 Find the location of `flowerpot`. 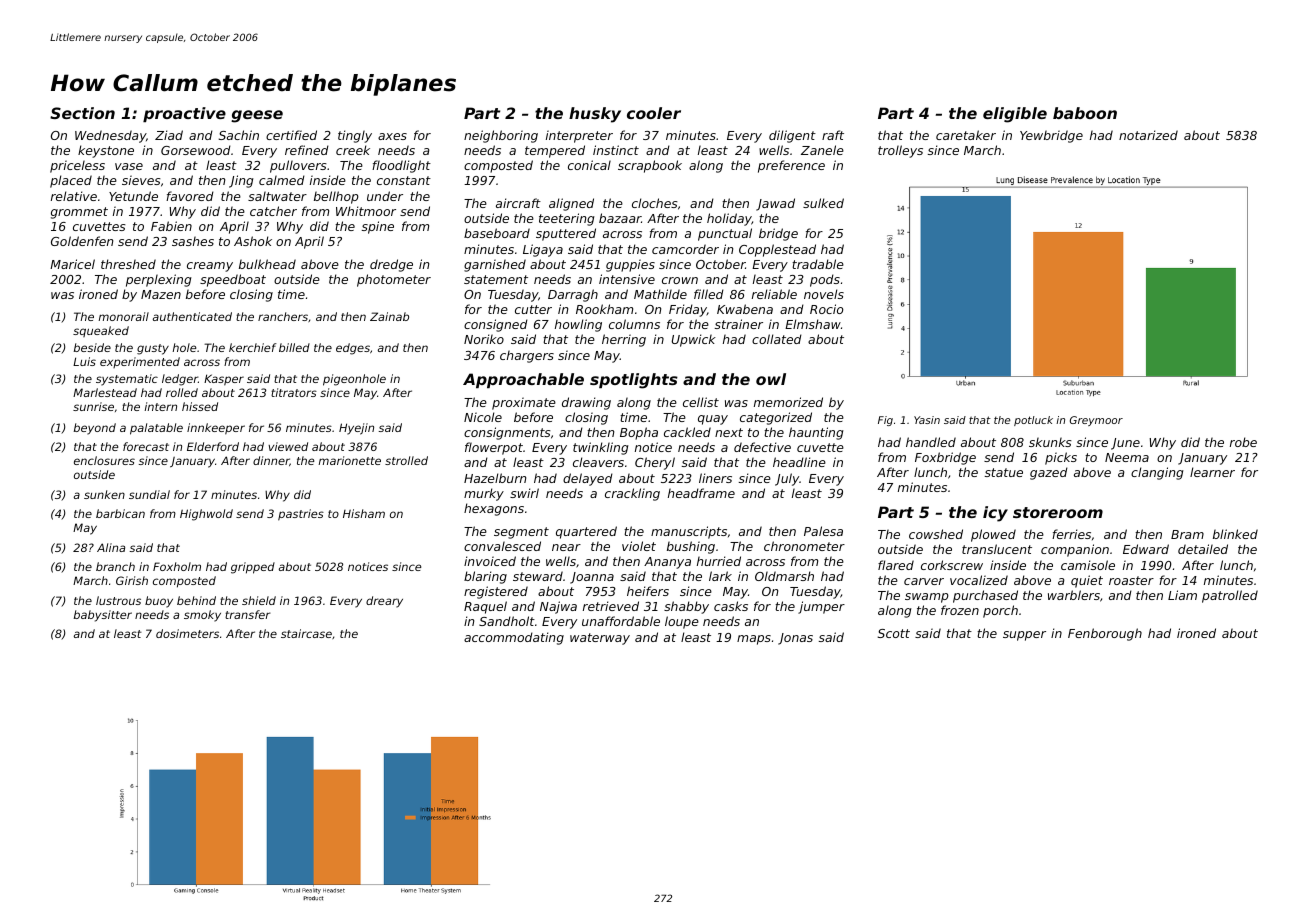

flowerpot is located at coordinates (494, 448).
